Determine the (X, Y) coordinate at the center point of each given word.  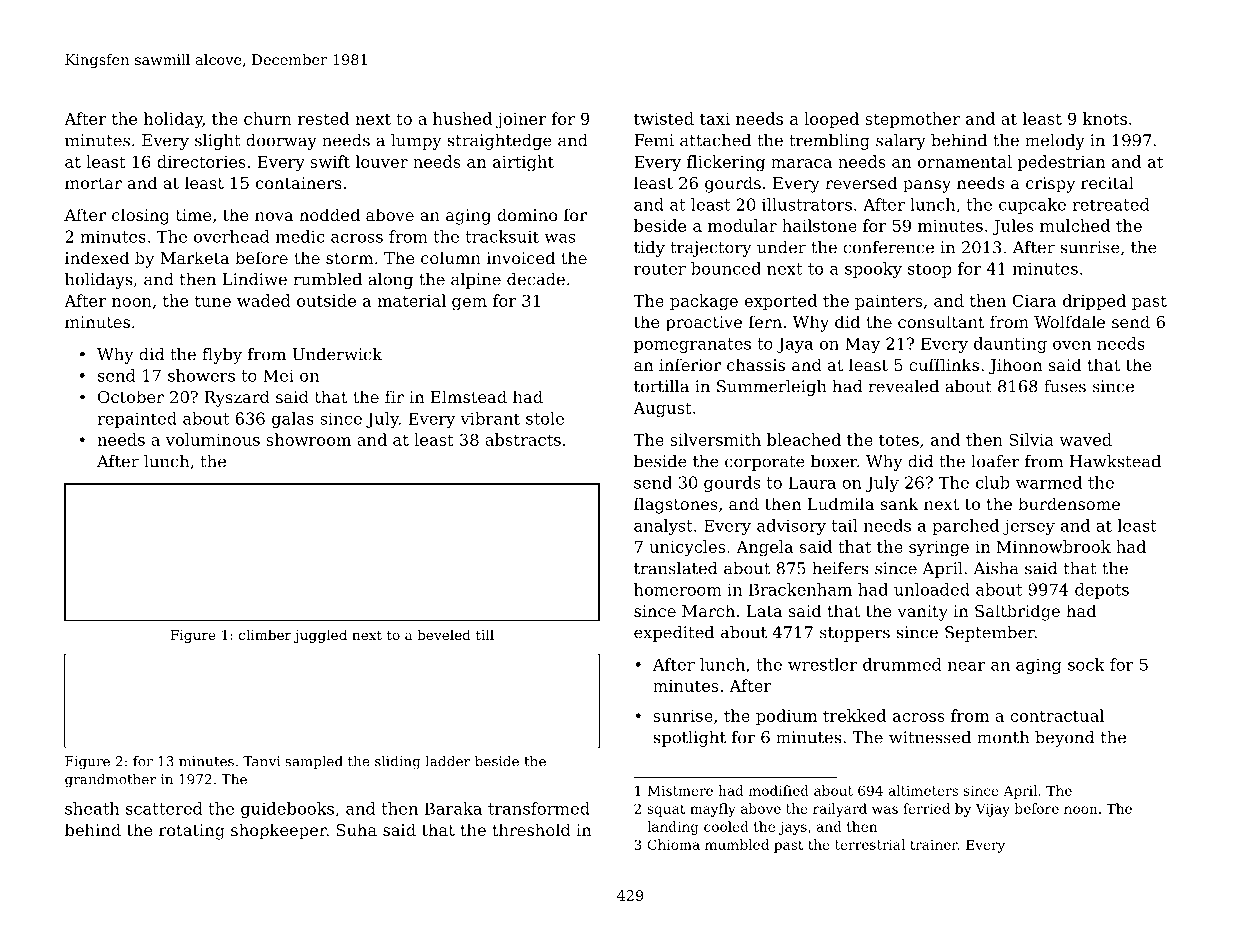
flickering (726, 163)
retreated (1110, 204)
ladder (448, 761)
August (662, 410)
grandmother (110, 781)
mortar (93, 183)
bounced (726, 268)
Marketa (194, 257)
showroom (308, 439)
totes (899, 440)
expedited (674, 634)
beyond (1065, 739)
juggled (320, 636)
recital (1107, 182)
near (966, 666)
